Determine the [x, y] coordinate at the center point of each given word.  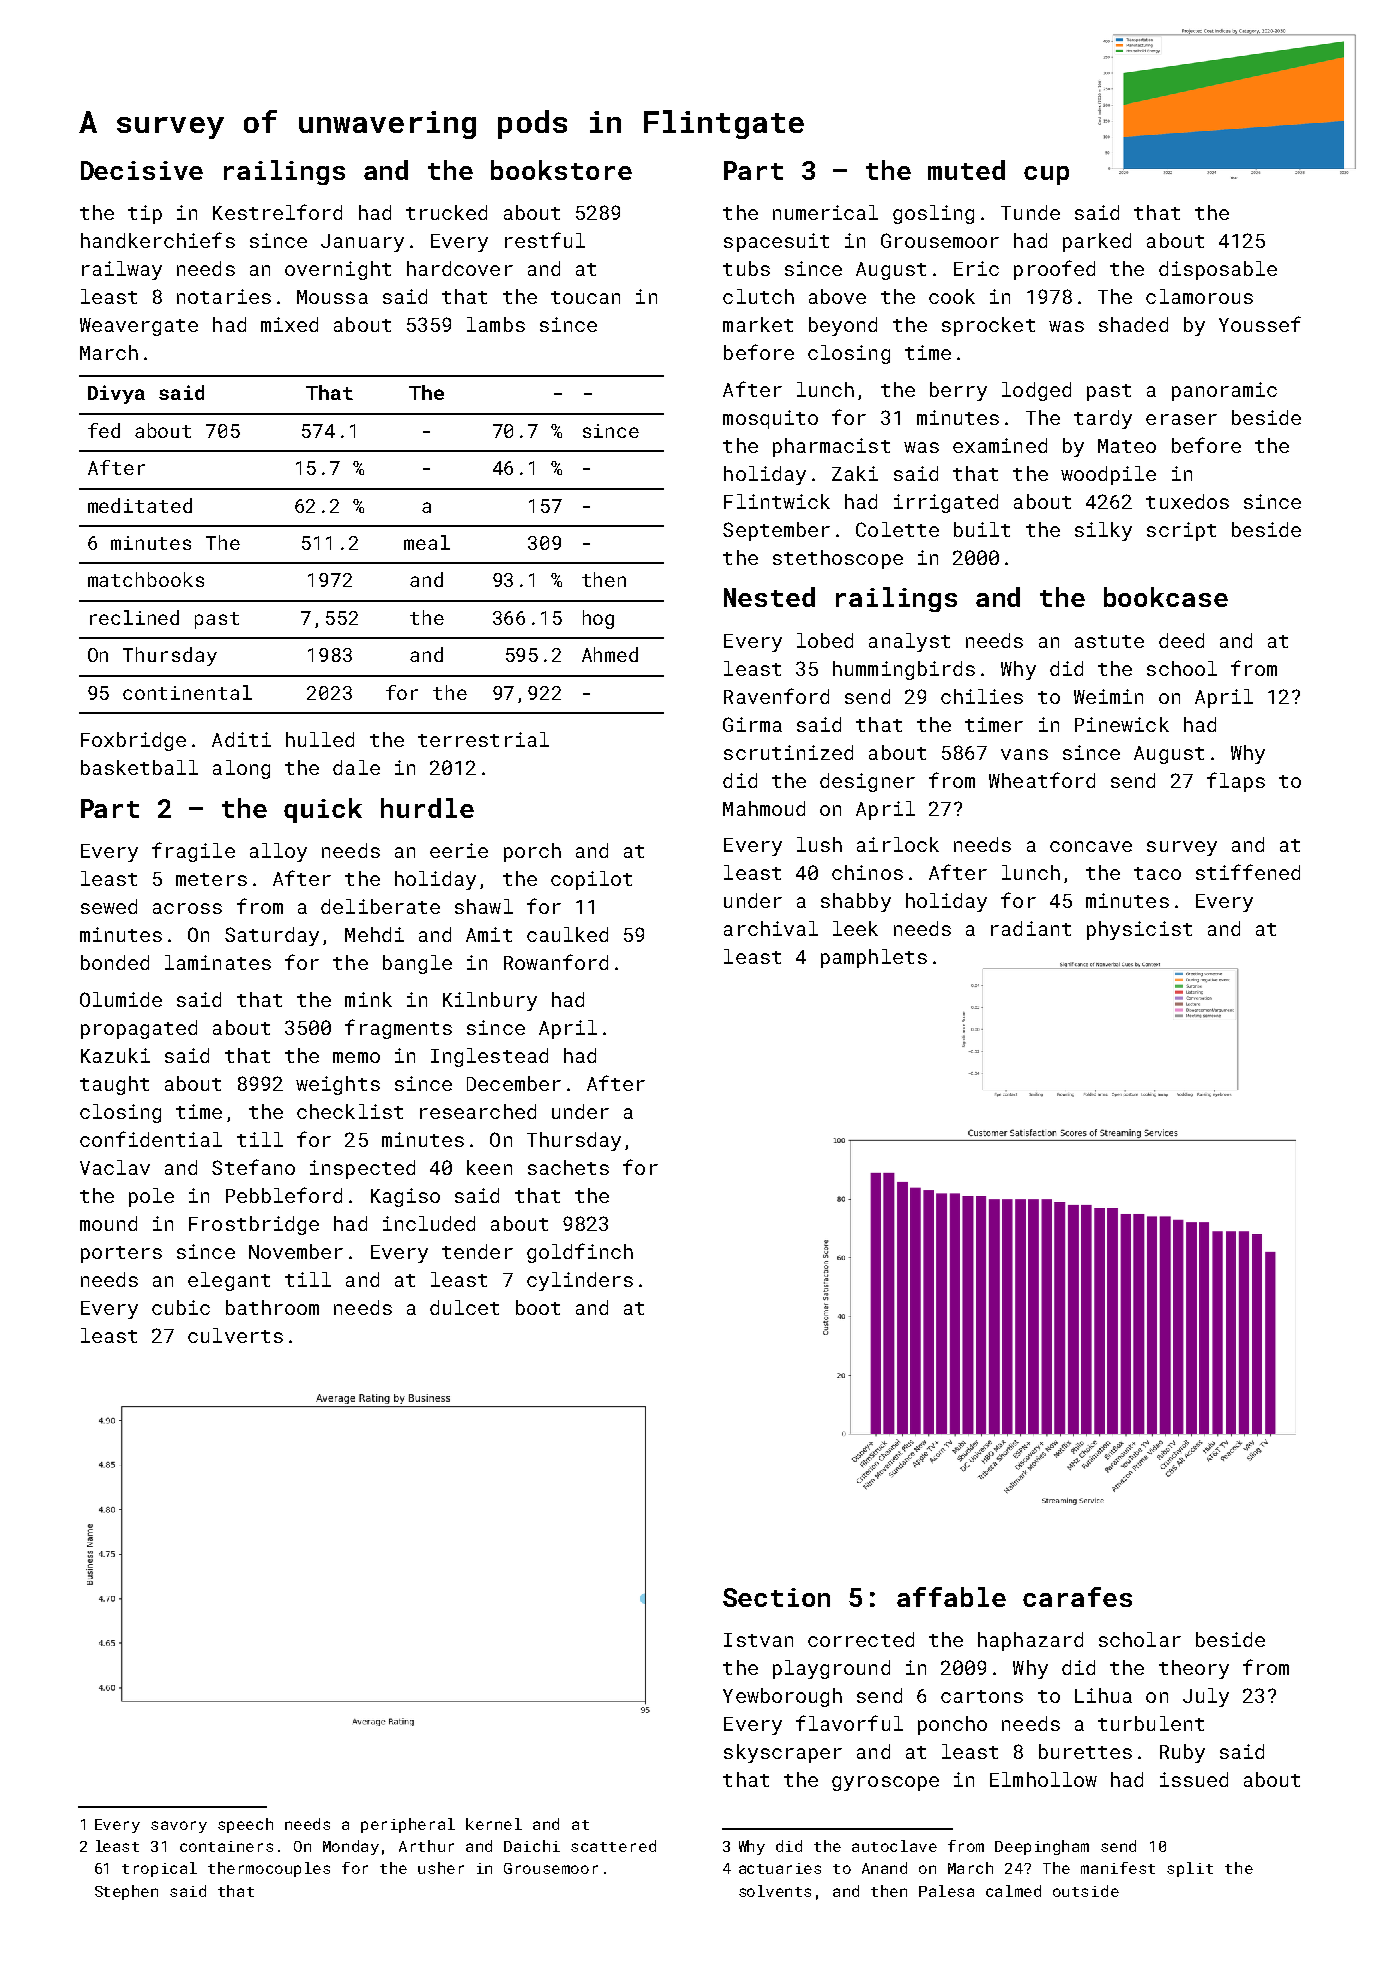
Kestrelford [277, 212]
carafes [1077, 1597]
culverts [235, 1335]
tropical [159, 1869]
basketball [139, 767]
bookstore [561, 170]
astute [1109, 641]
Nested [769, 597]
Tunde [1030, 212]
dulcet [464, 1307]
